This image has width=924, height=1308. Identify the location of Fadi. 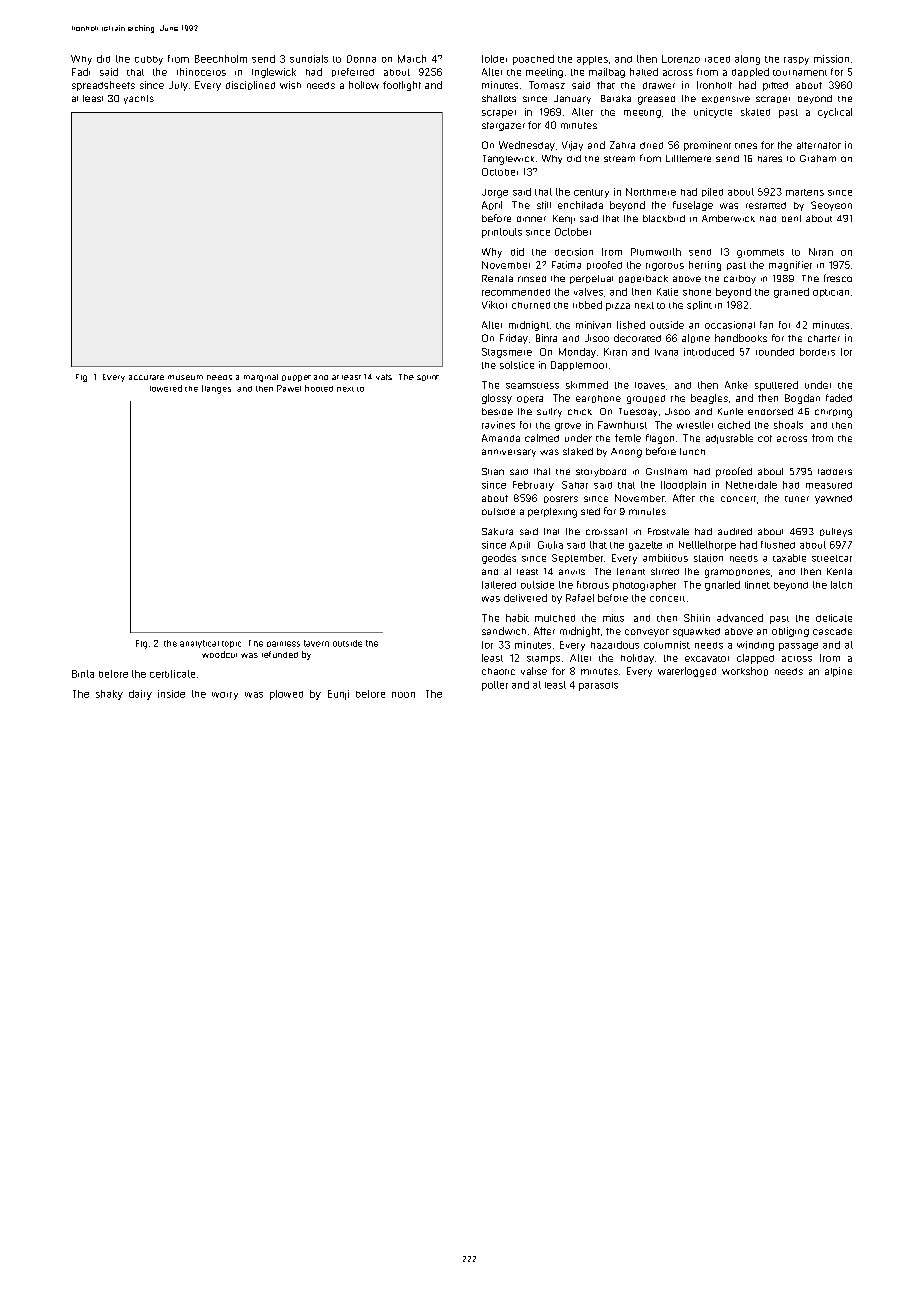
(81, 72).
